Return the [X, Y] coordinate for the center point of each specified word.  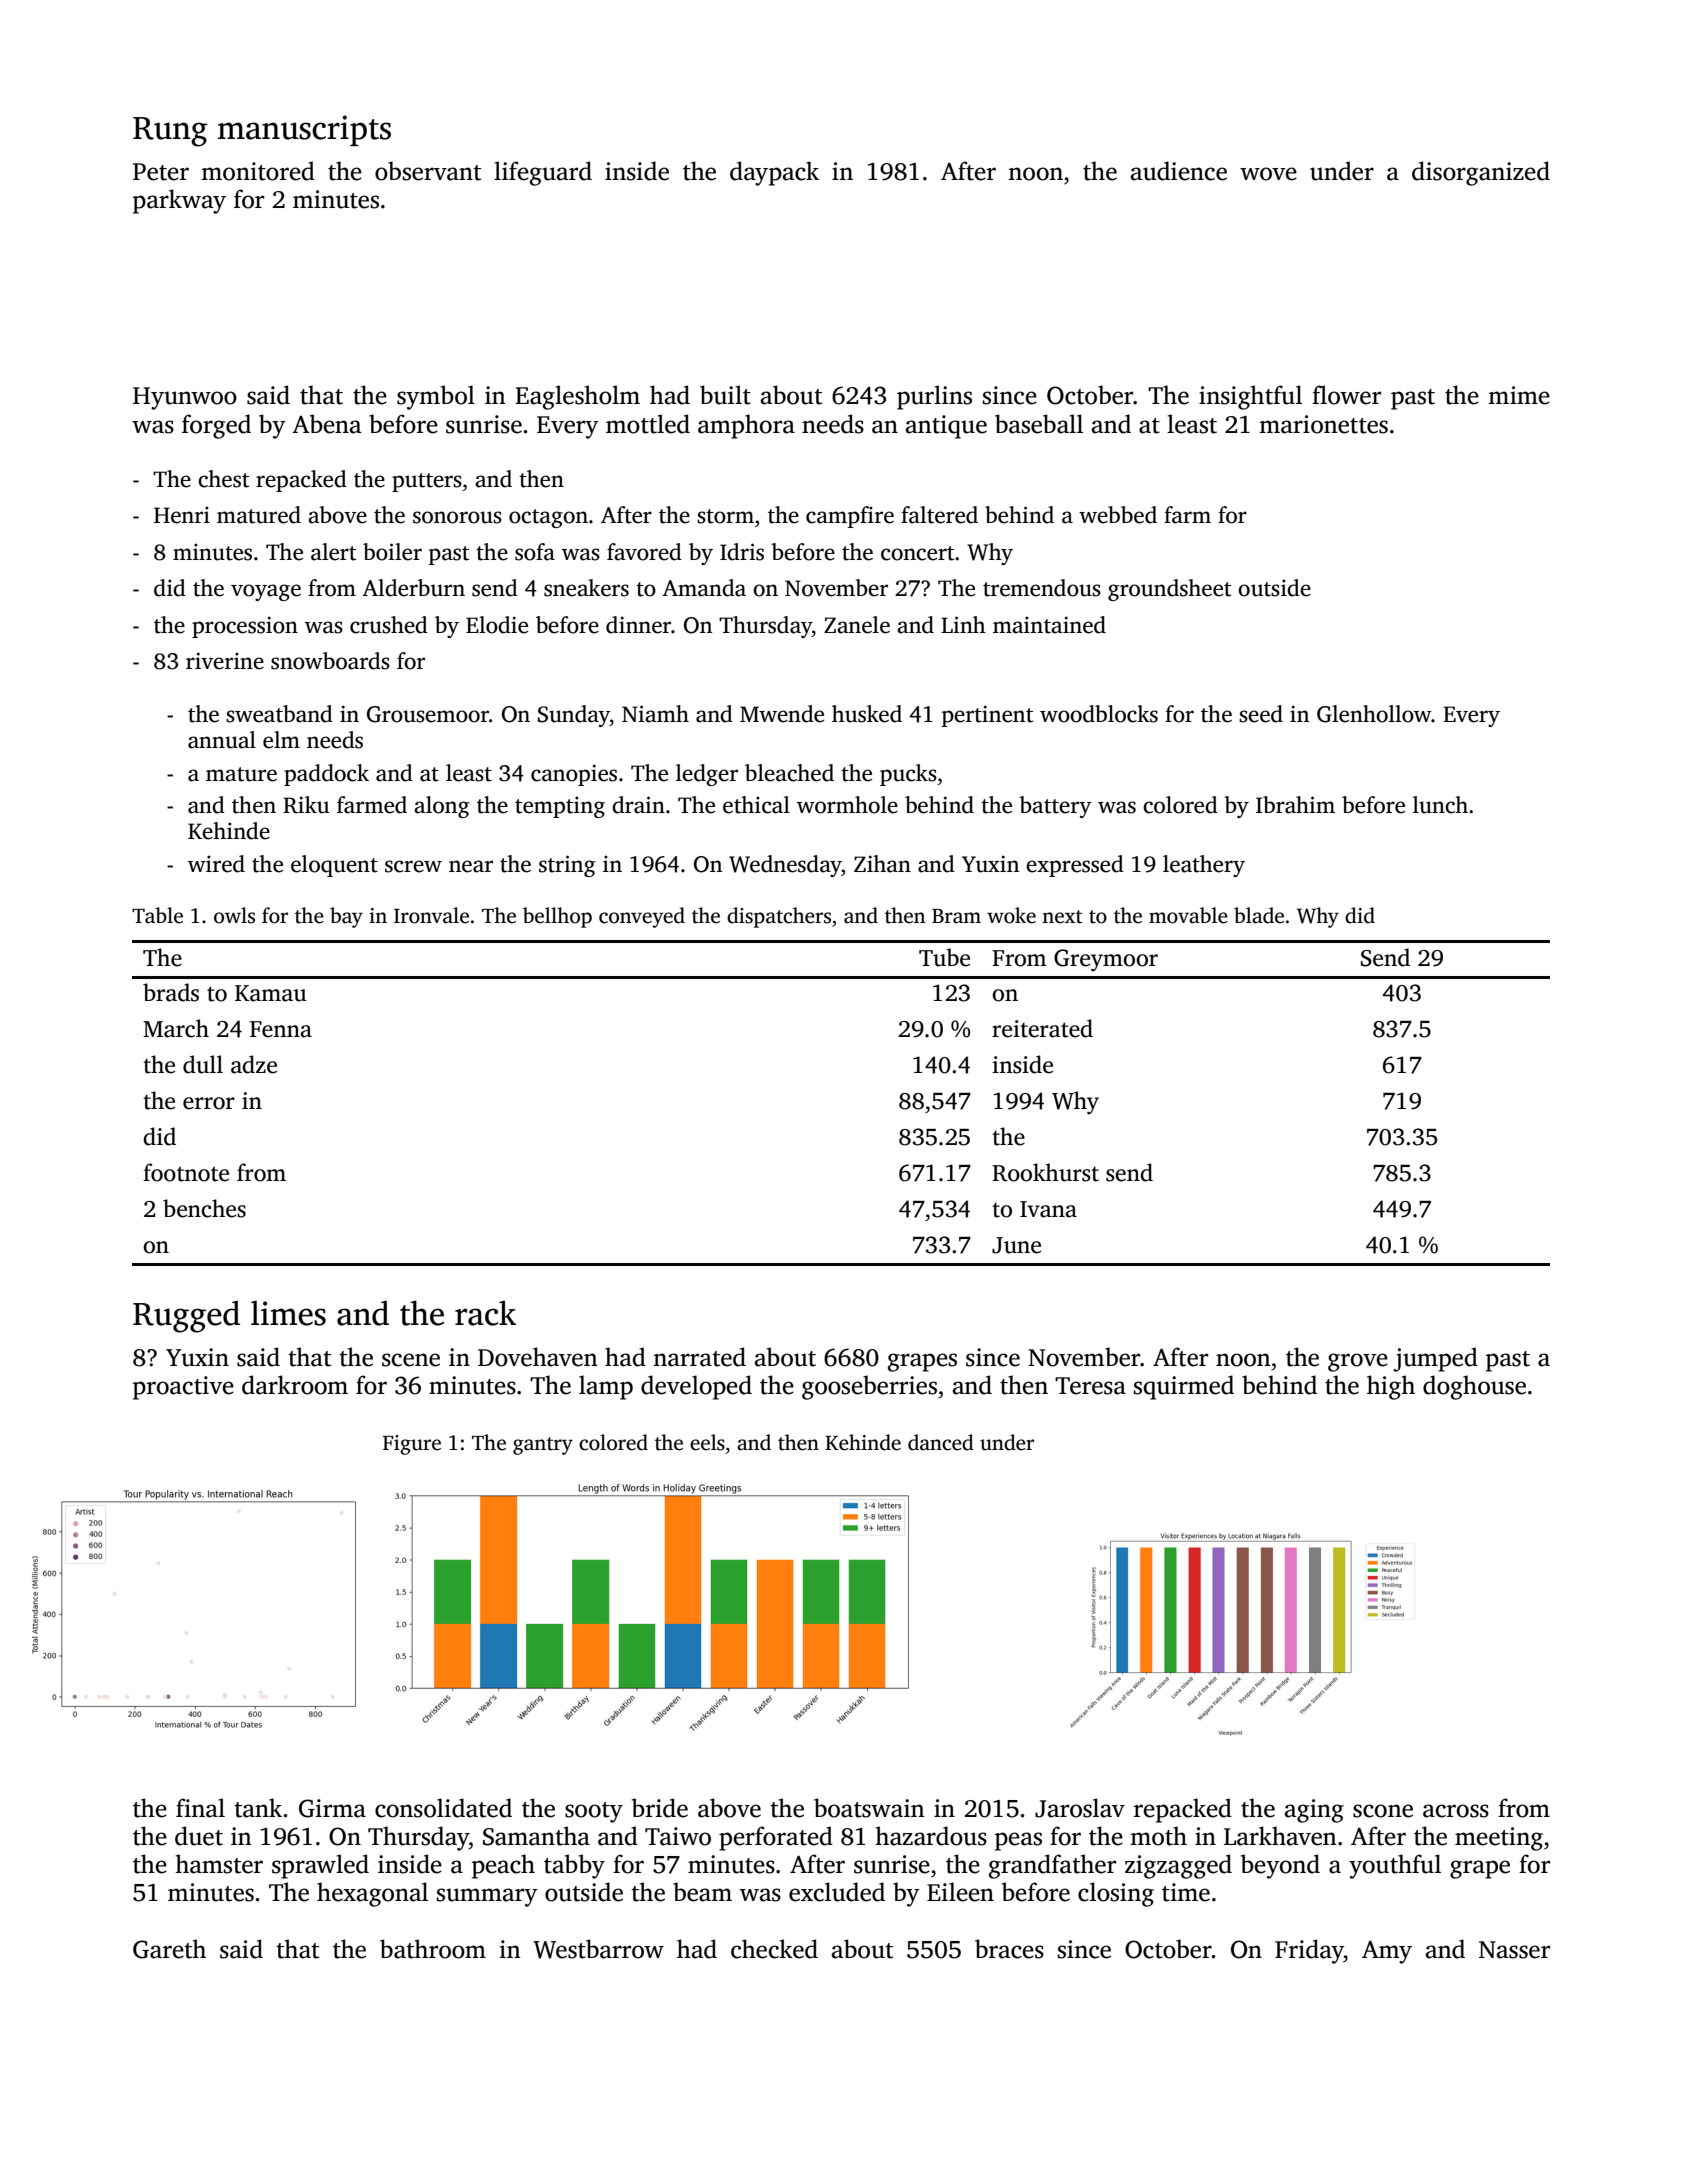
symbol [436, 397]
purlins [934, 397]
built [725, 395]
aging [1314, 1811]
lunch [1440, 805]
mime [1519, 395]
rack [485, 1313]
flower [1346, 395]
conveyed [642, 917]
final [200, 1808]
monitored [258, 171]
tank [258, 1808]
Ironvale [431, 915]
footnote [186, 1172]
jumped [1435, 1359]
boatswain [869, 1808]
